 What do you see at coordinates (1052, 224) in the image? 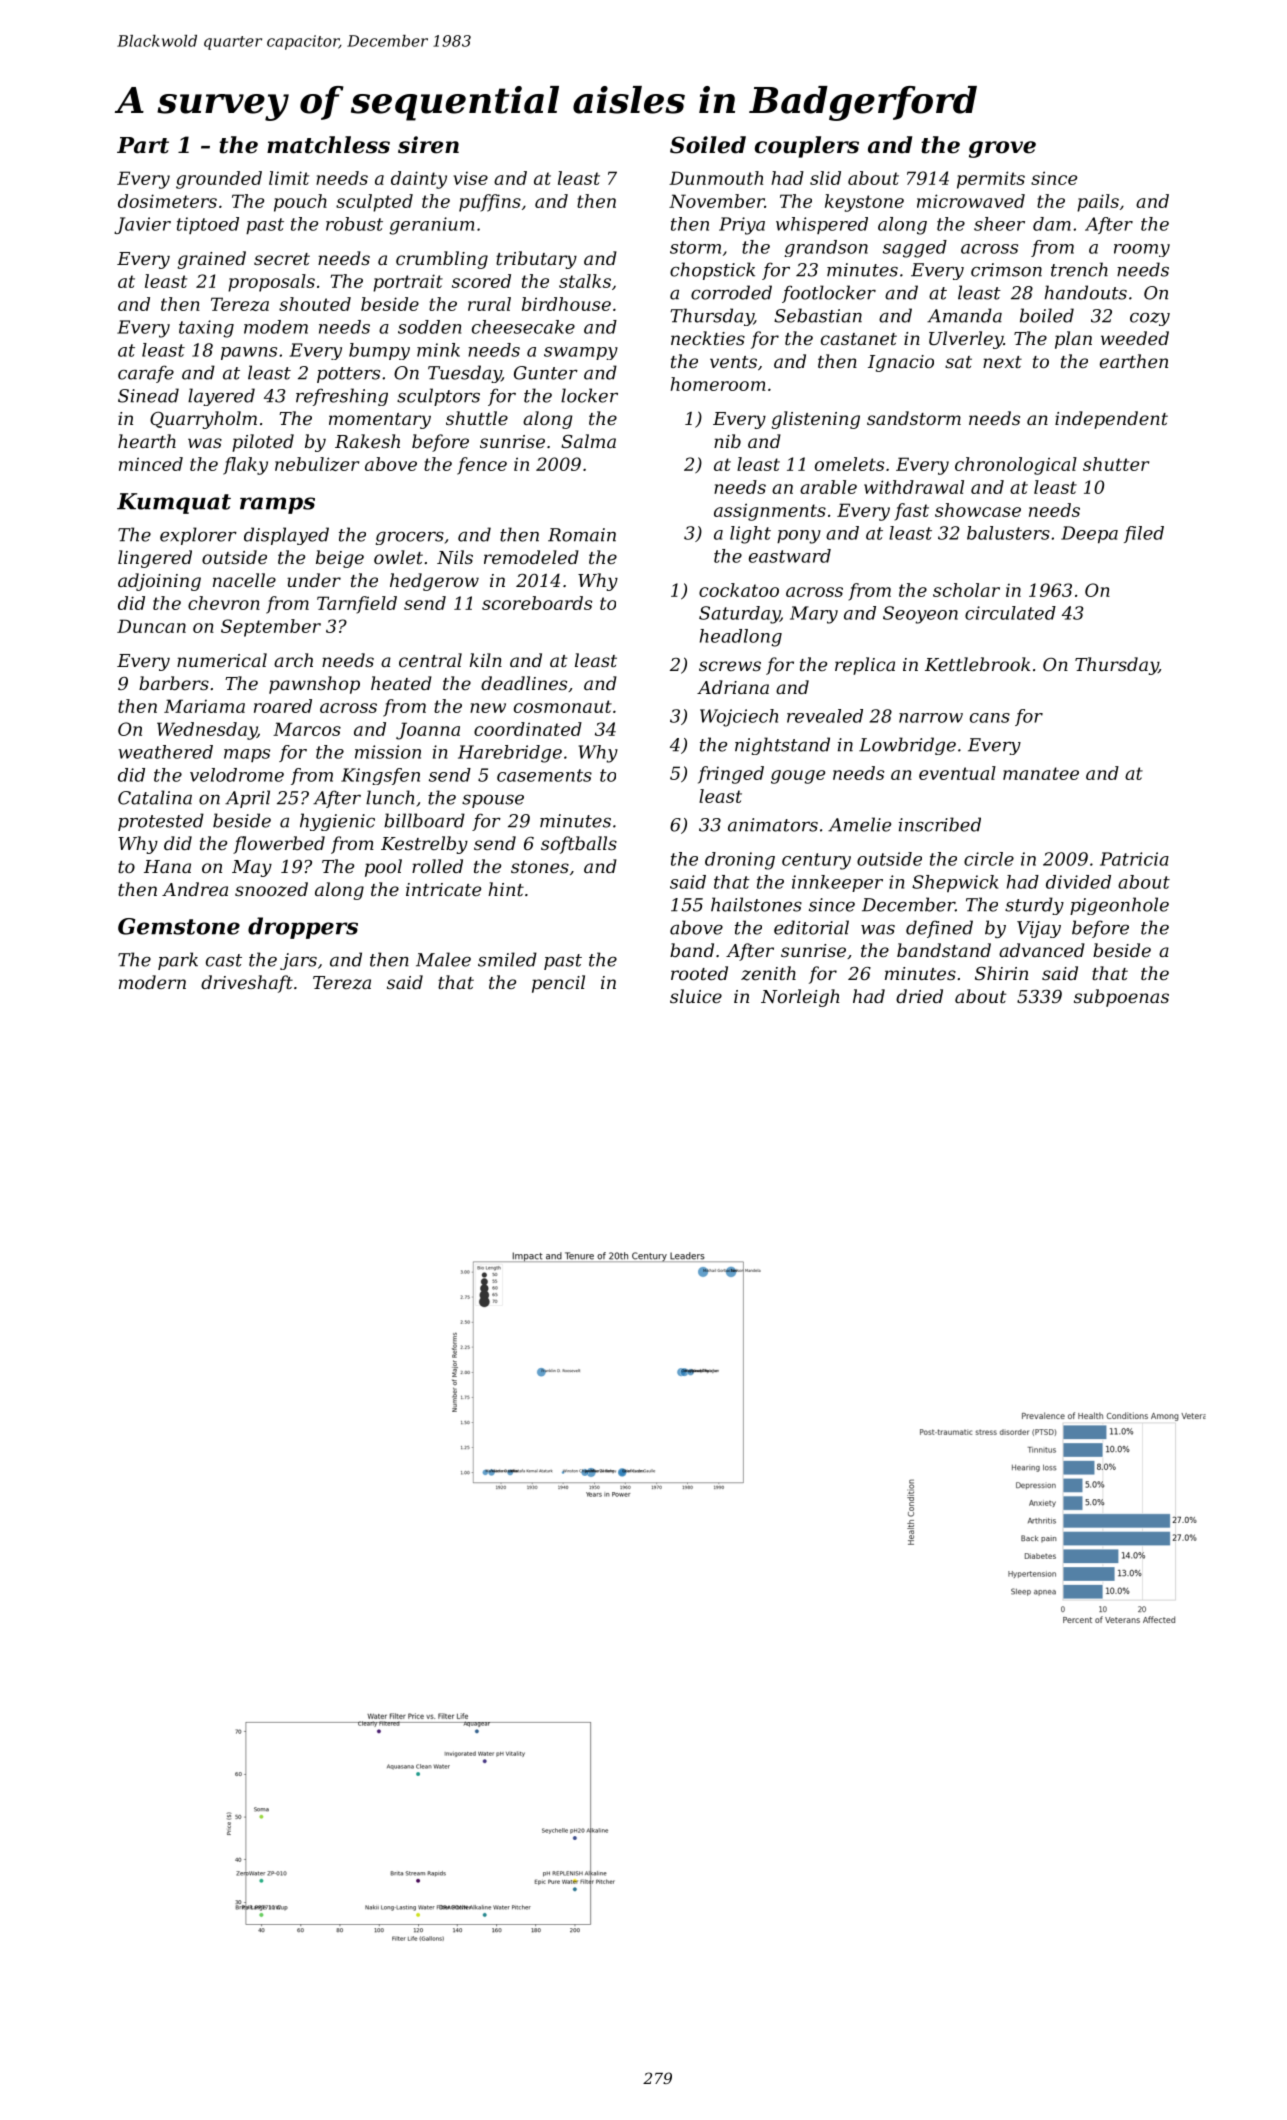
I see `dam` at bounding box center [1052, 224].
